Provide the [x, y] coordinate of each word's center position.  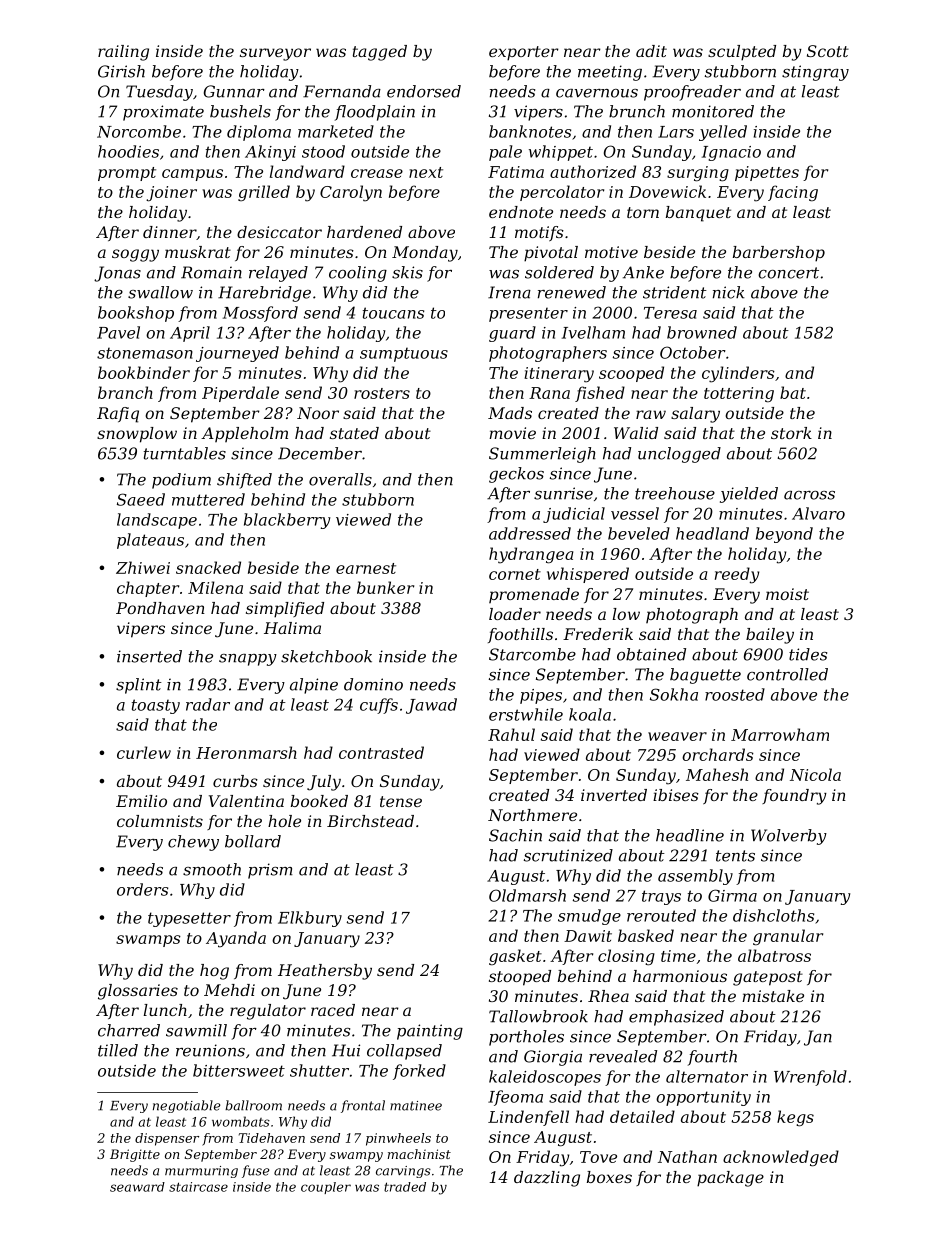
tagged [380, 53]
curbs [235, 781]
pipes [541, 696]
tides [808, 654]
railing [123, 53]
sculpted [742, 53]
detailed [642, 1116]
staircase [198, 1187]
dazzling [547, 1179]
